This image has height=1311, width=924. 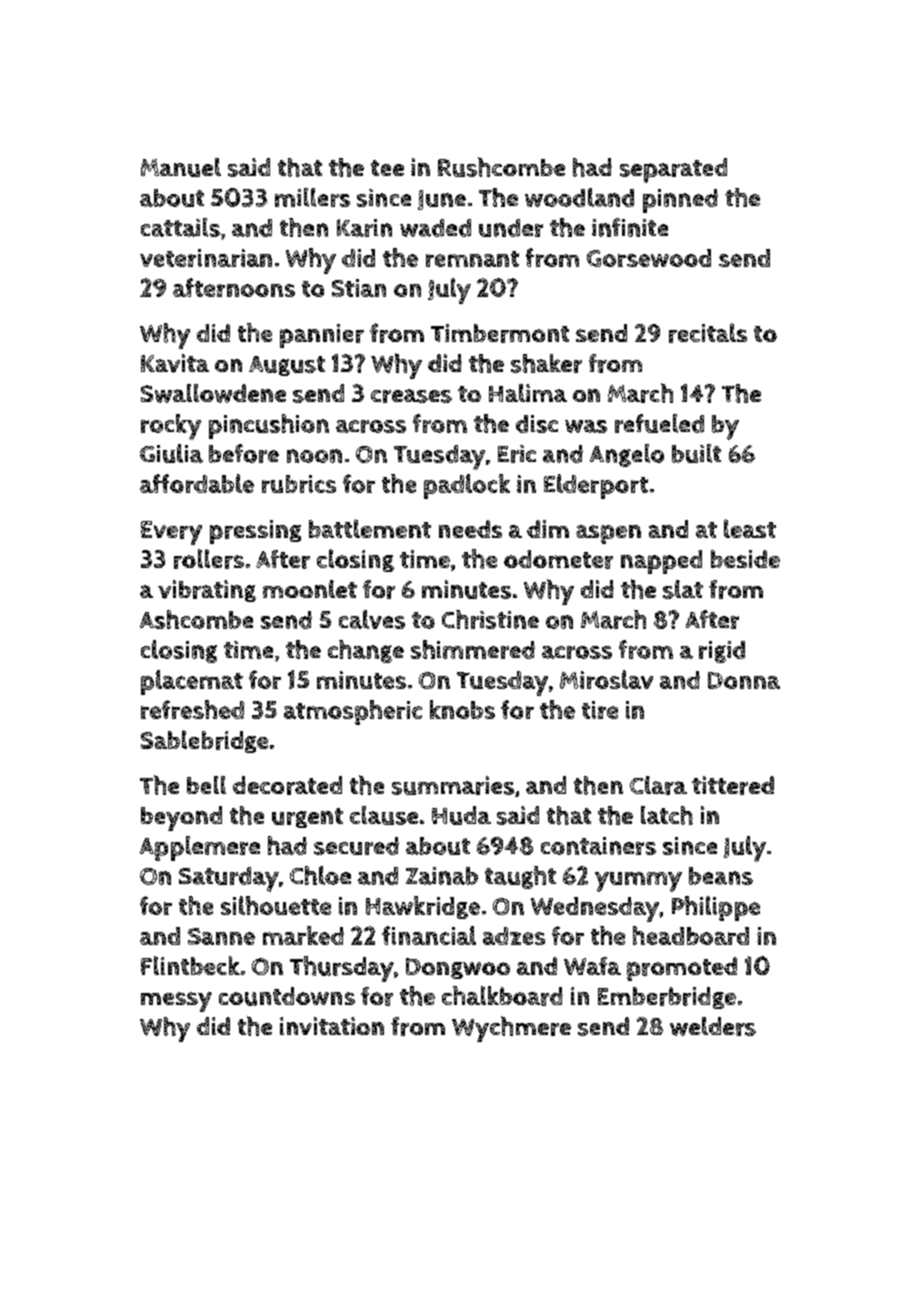 I want to click on shaker, so click(x=546, y=363).
